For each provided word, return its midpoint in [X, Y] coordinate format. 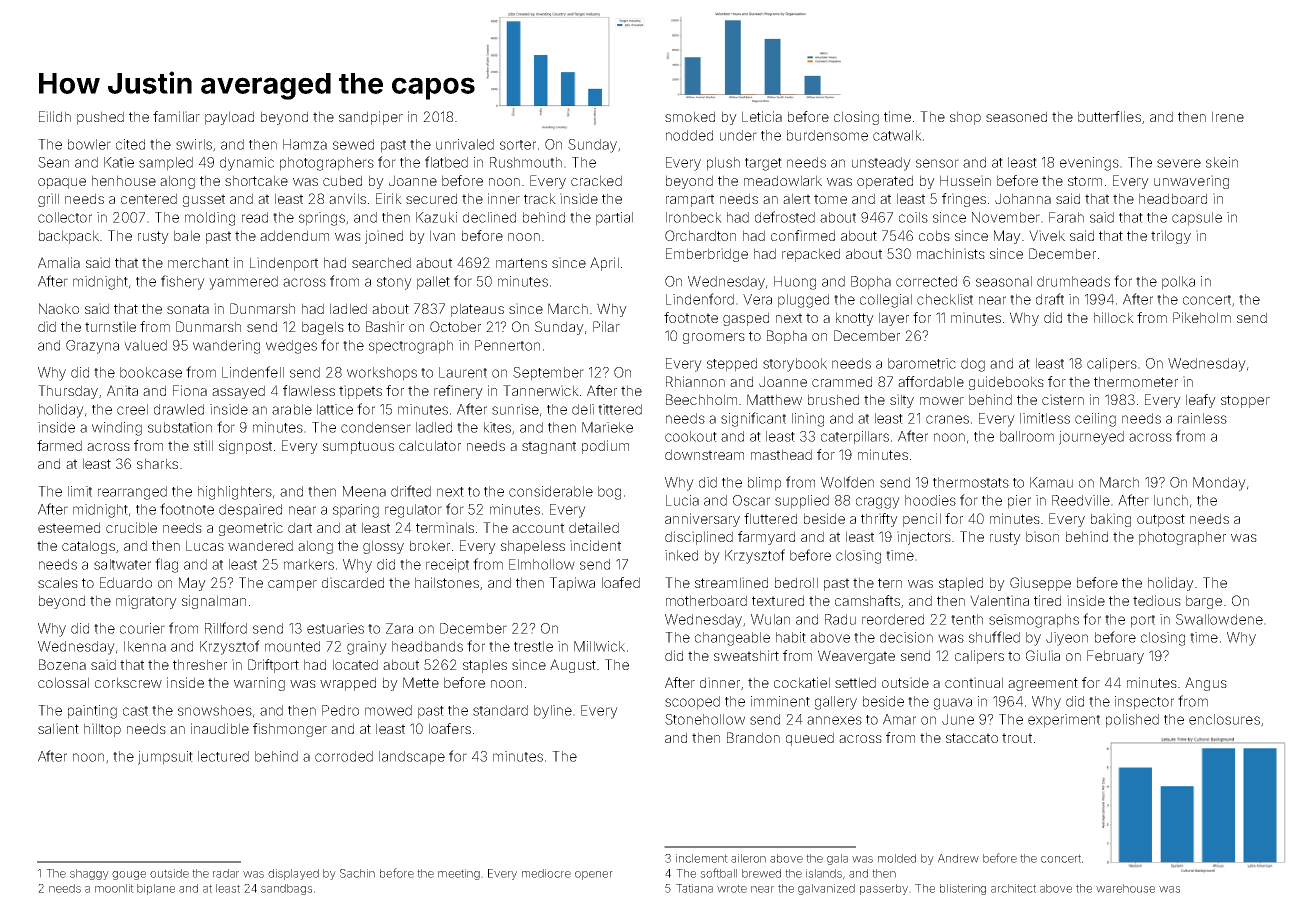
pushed [100, 118]
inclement [702, 858]
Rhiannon [695, 381]
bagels [323, 328]
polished [1132, 721]
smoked [690, 116]
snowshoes [215, 710]
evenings [1089, 164]
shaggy [89, 874]
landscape [412, 758]
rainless [1202, 418]
